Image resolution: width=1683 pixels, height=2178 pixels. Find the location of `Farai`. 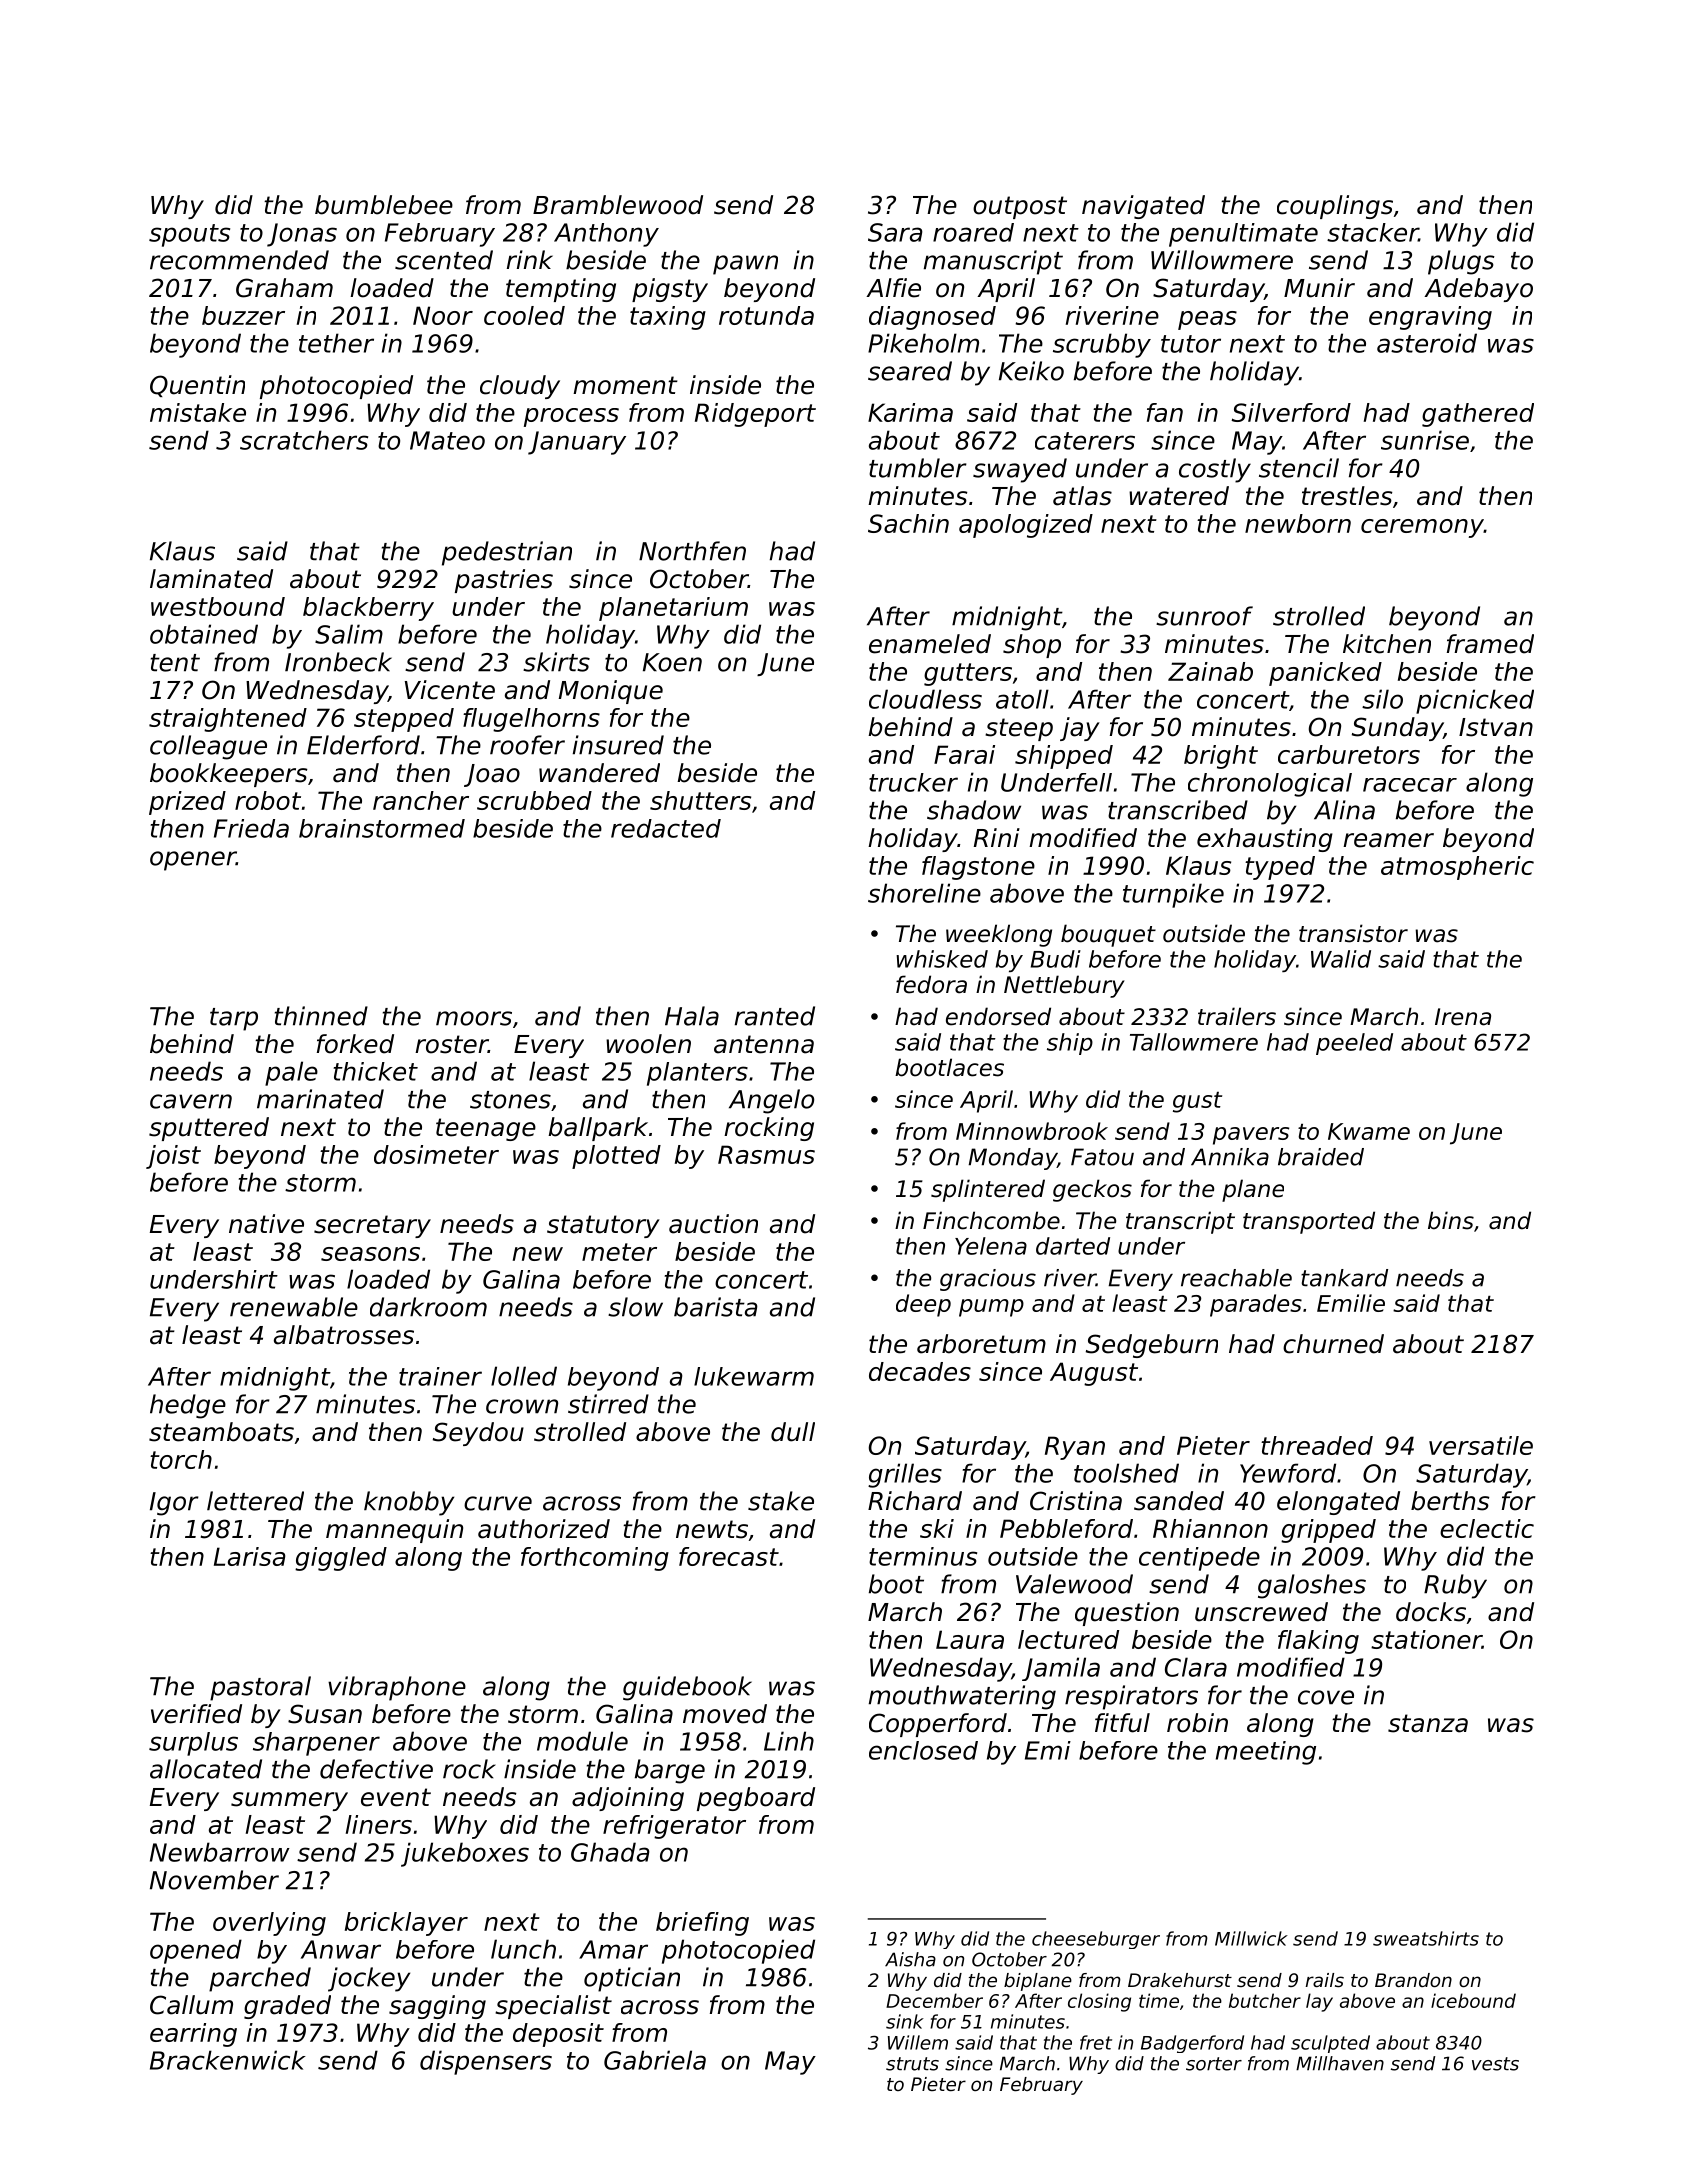

Farai is located at coordinates (964, 754).
